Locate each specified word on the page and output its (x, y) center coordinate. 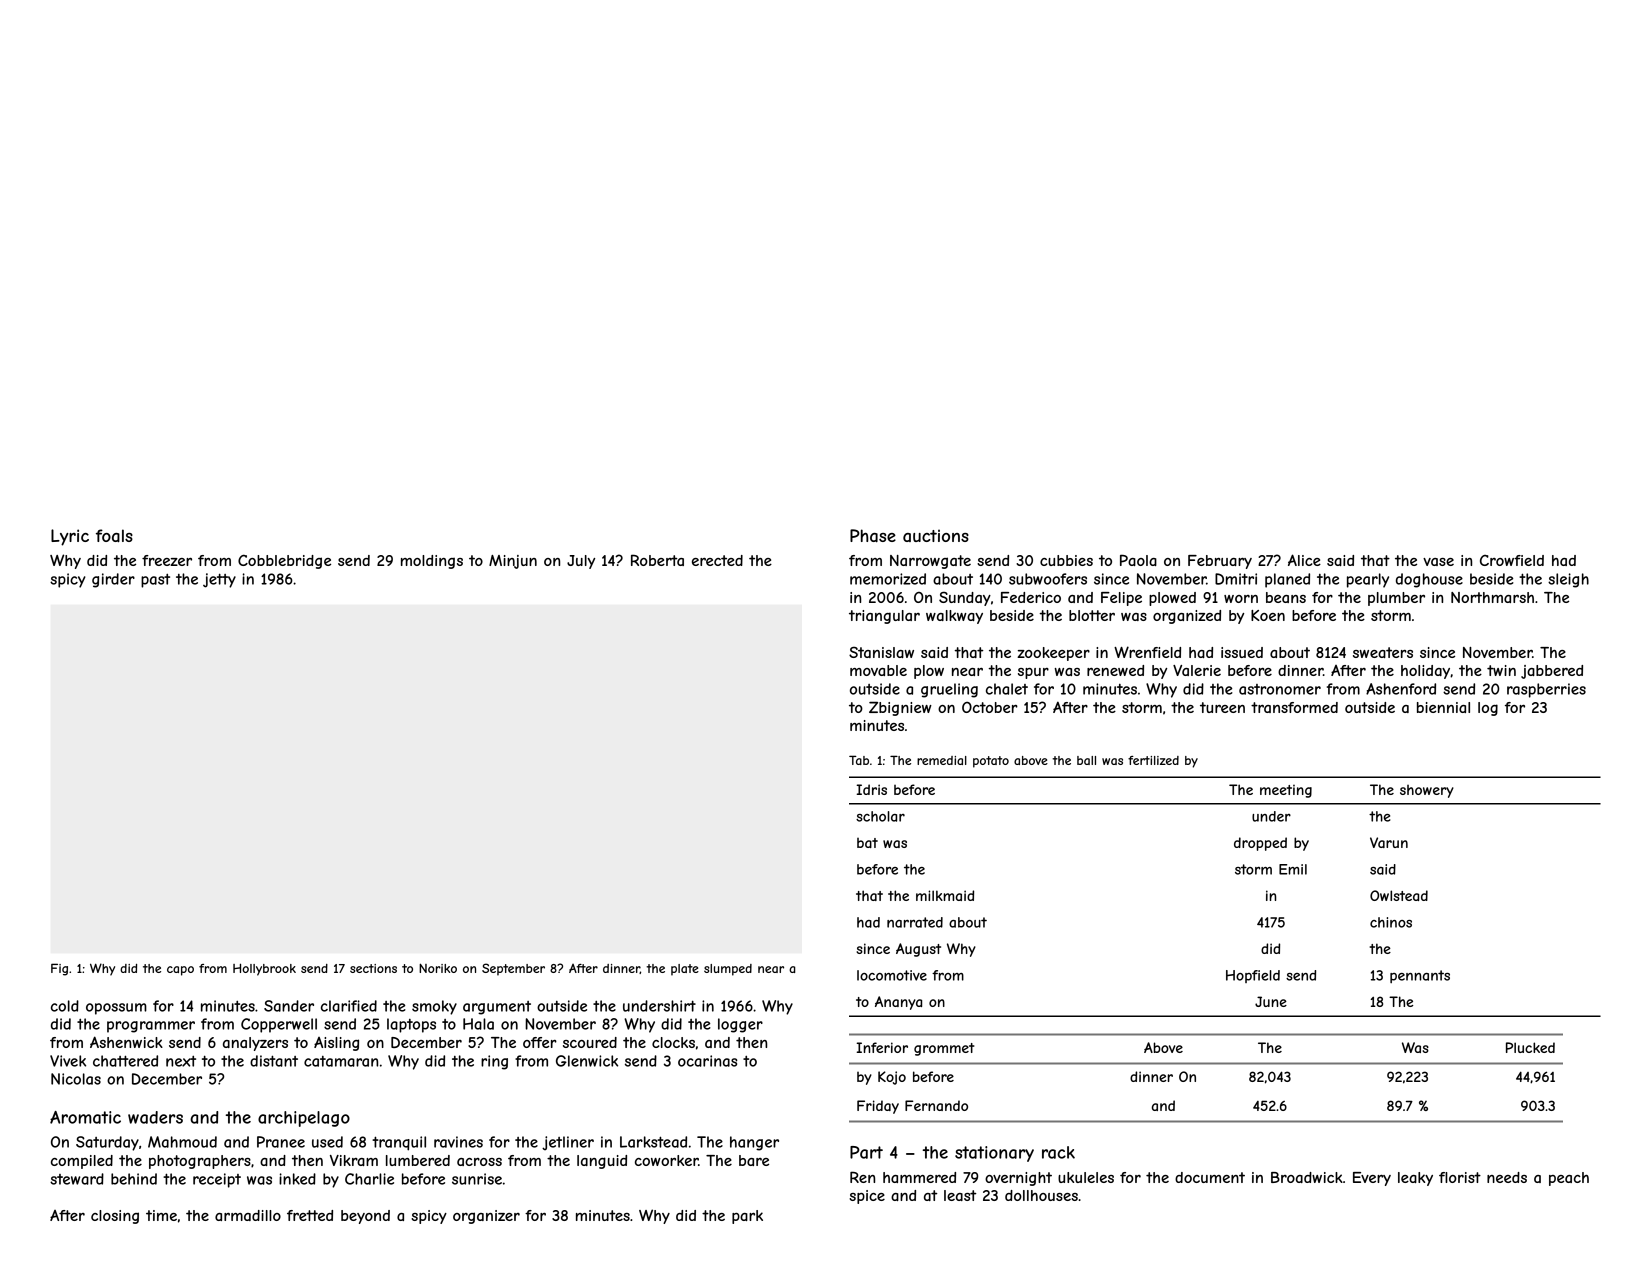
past (155, 581)
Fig (59, 969)
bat (867, 843)
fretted (310, 1215)
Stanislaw (881, 652)
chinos (1391, 922)
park (747, 1217)
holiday (1425, 672)
